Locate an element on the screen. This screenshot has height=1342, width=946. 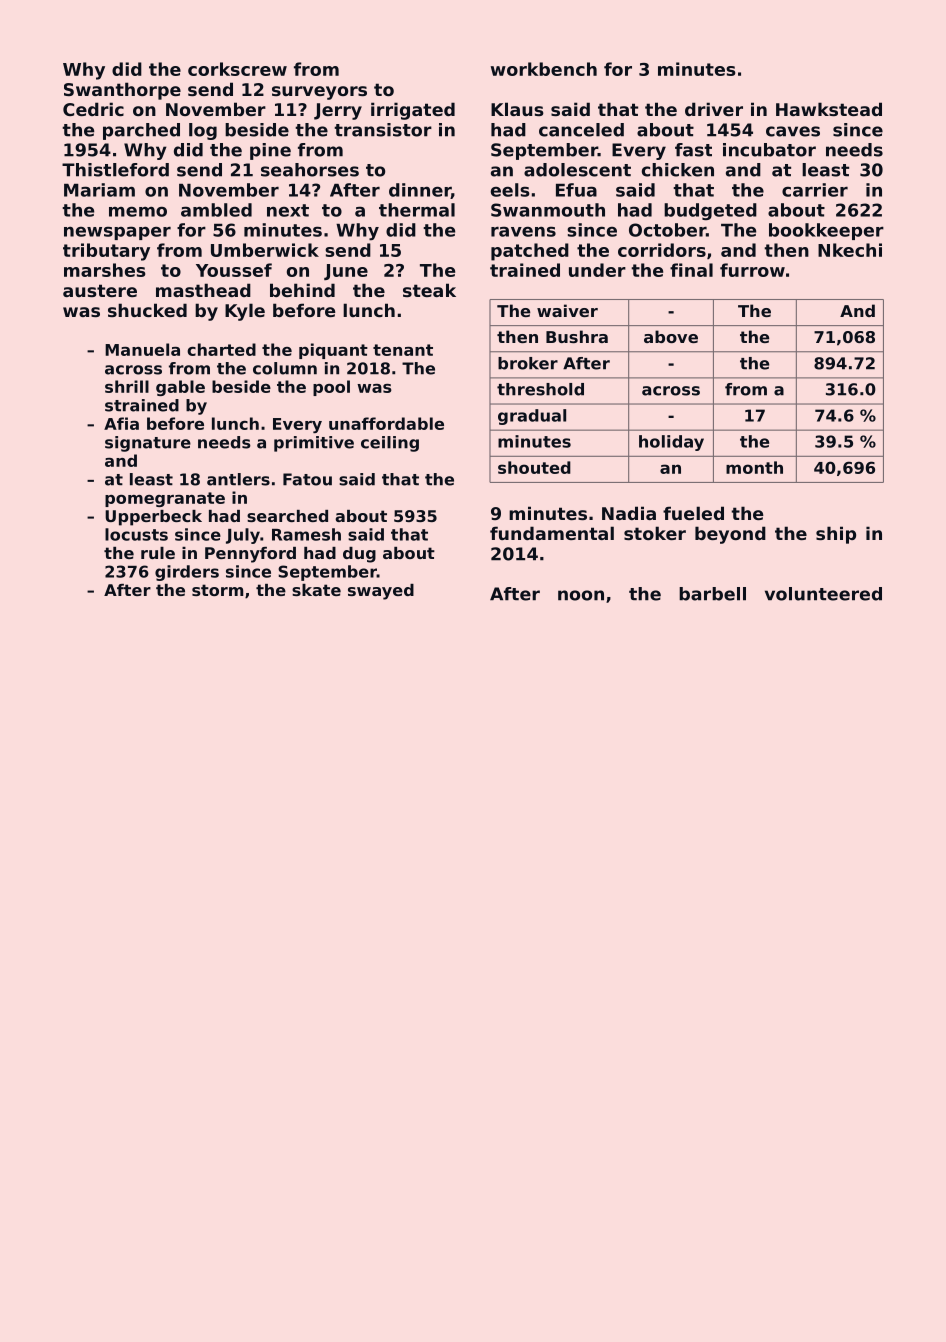
skate is located at coordinates (316, 590).
